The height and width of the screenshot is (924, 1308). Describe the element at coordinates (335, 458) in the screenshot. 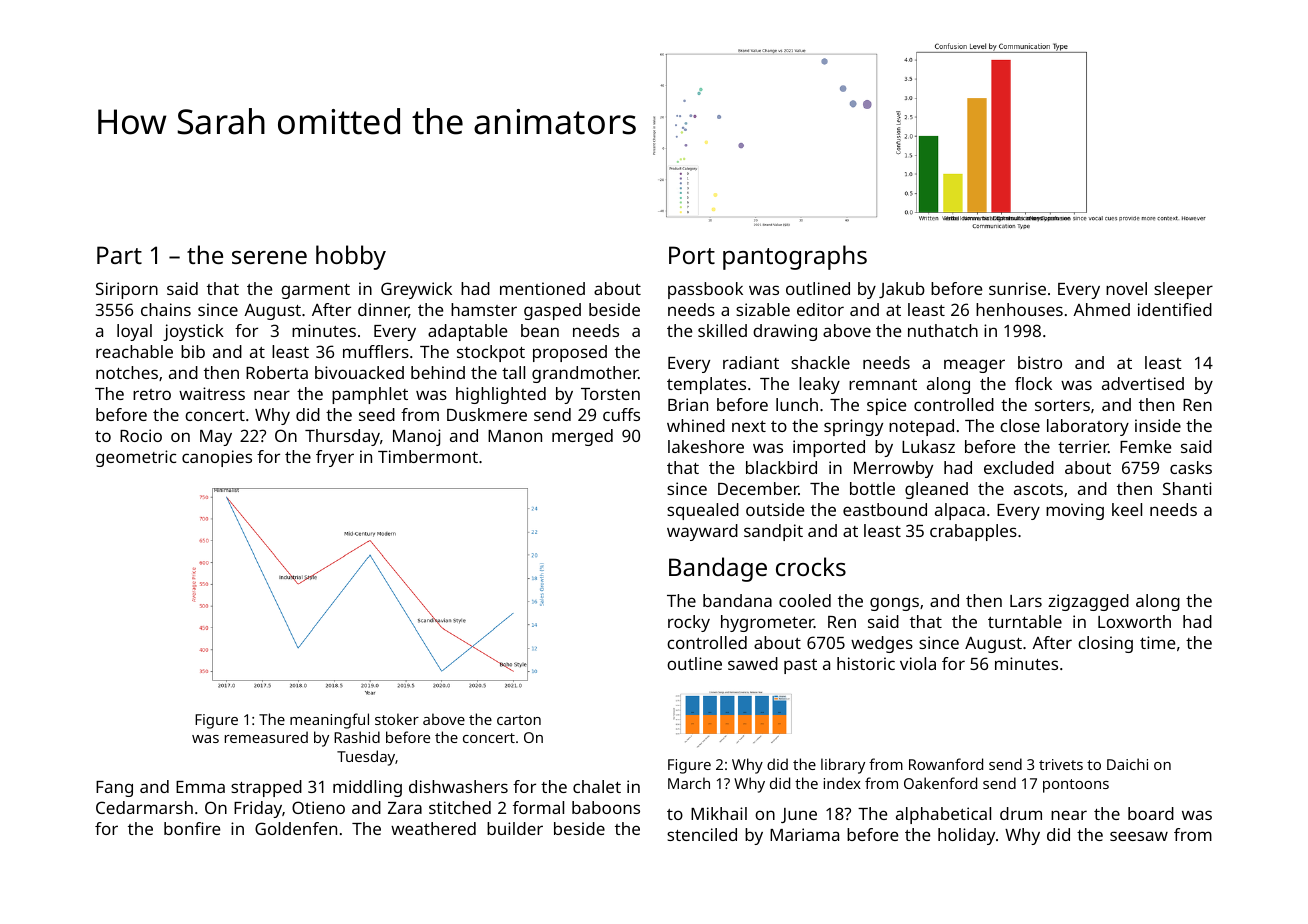

I see `fryer` at that location.
